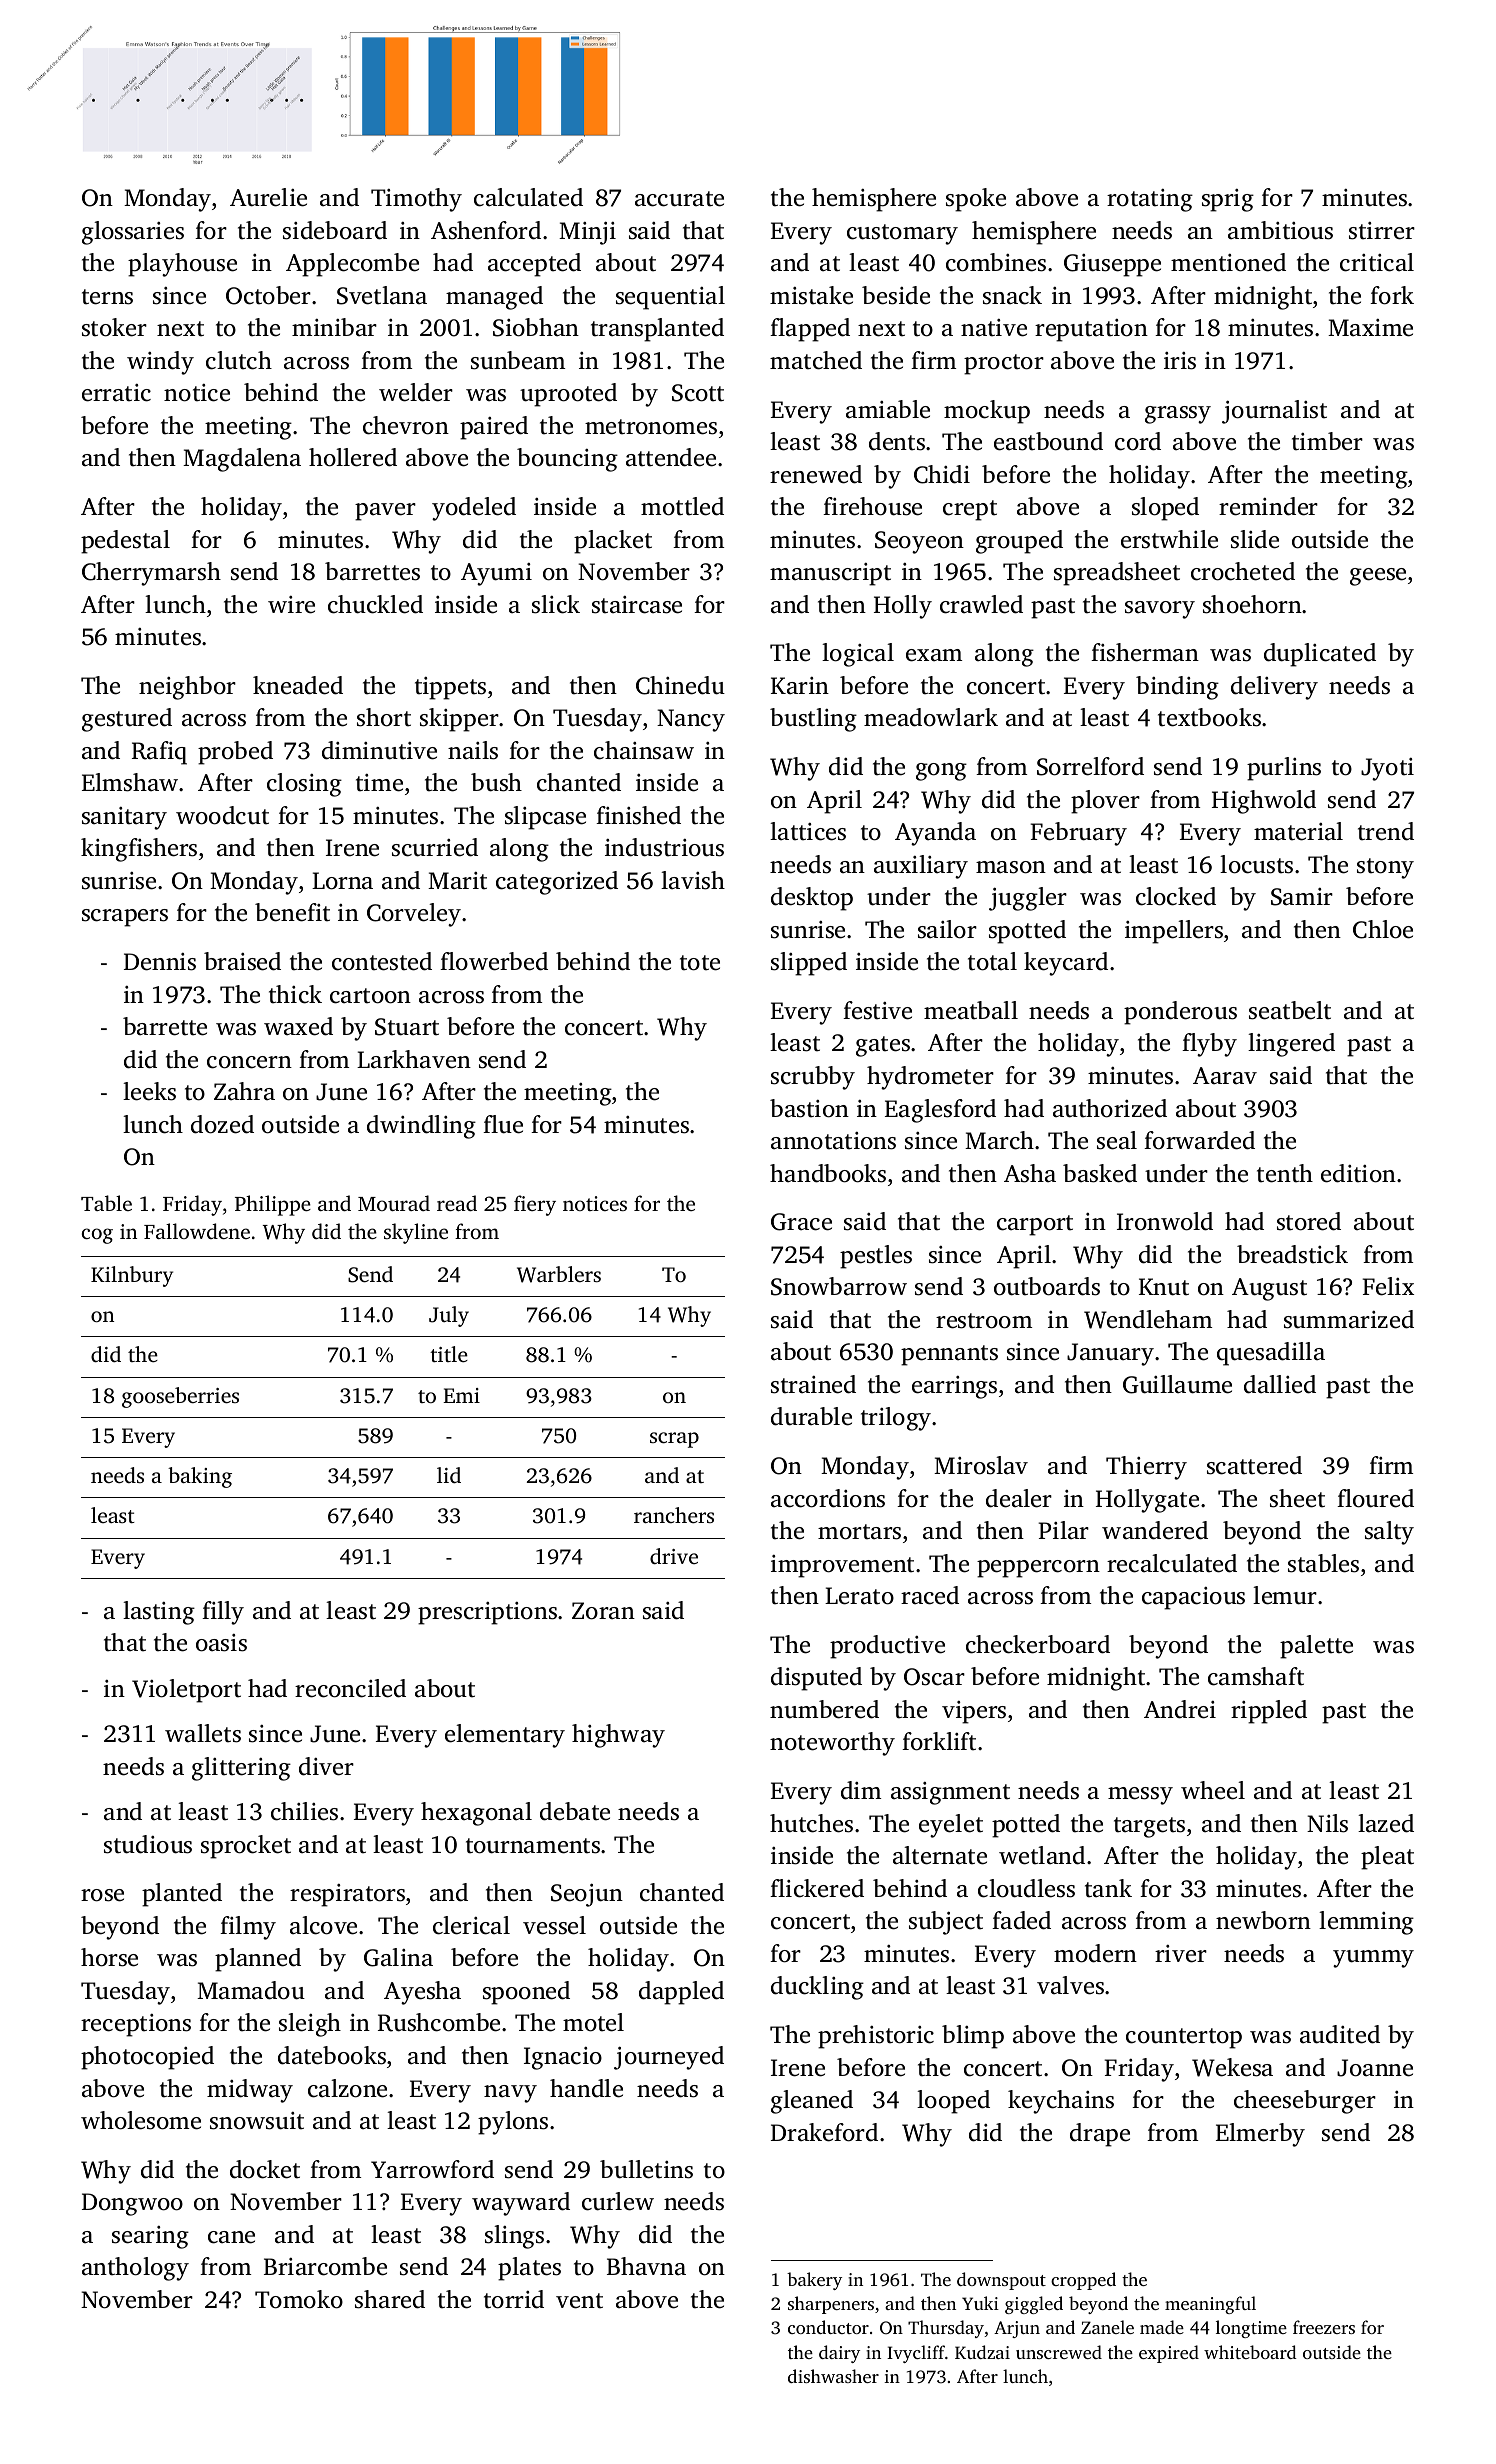  What do you see at coordinates (1228, 200) in the image?
I see `sprig` at bounding box center [1228, 200].
